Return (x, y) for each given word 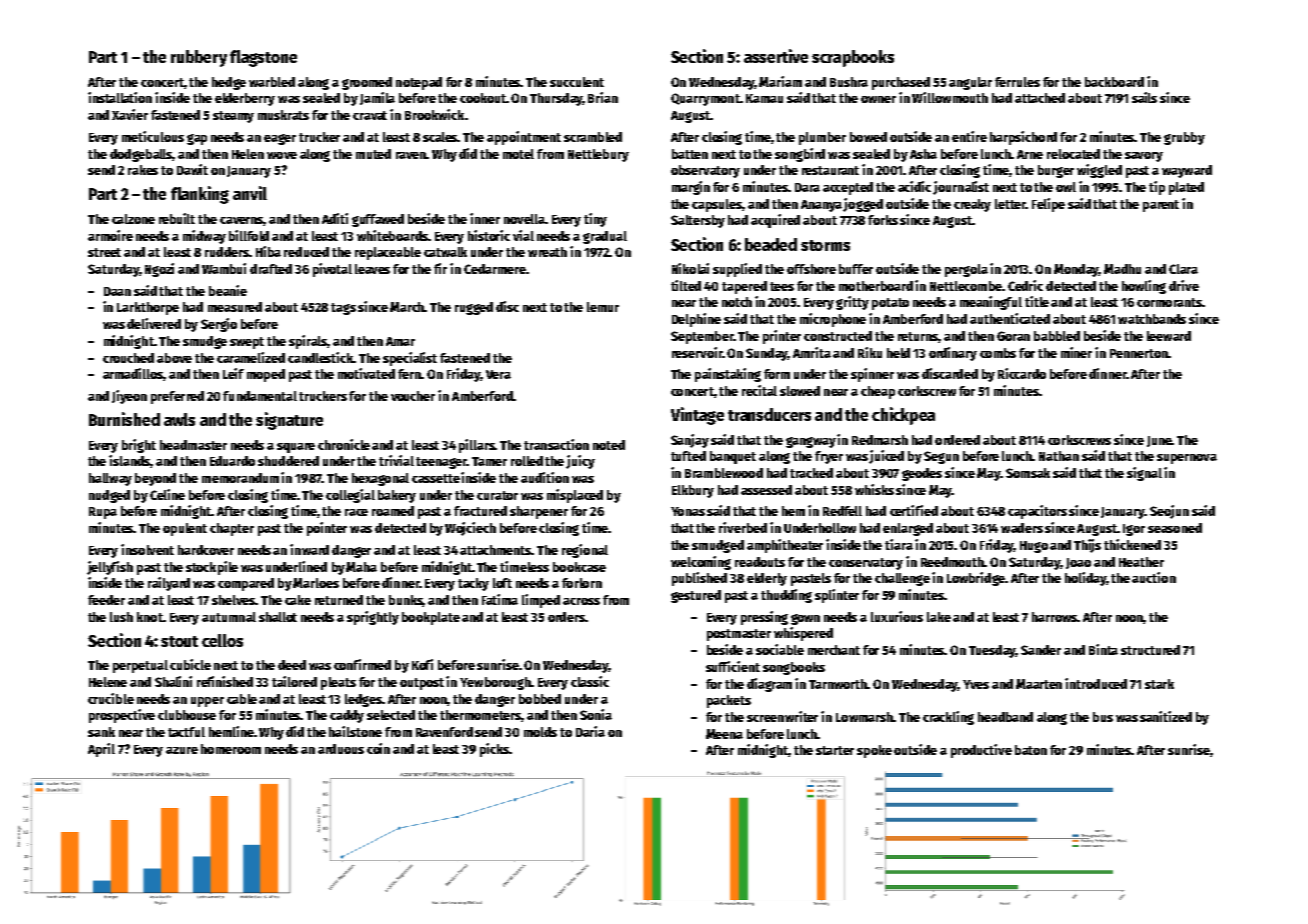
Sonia (596, 714)
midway (204, 237)
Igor (1134, 530)
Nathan (1059, 456)
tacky (473, 584)
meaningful (991, 303)
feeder (106, 600)
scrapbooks (853, 58)
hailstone (355, 731)
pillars (477, 446)
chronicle (344, 444)
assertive (776, 56)
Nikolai (690, 268)
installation (120, 97)
